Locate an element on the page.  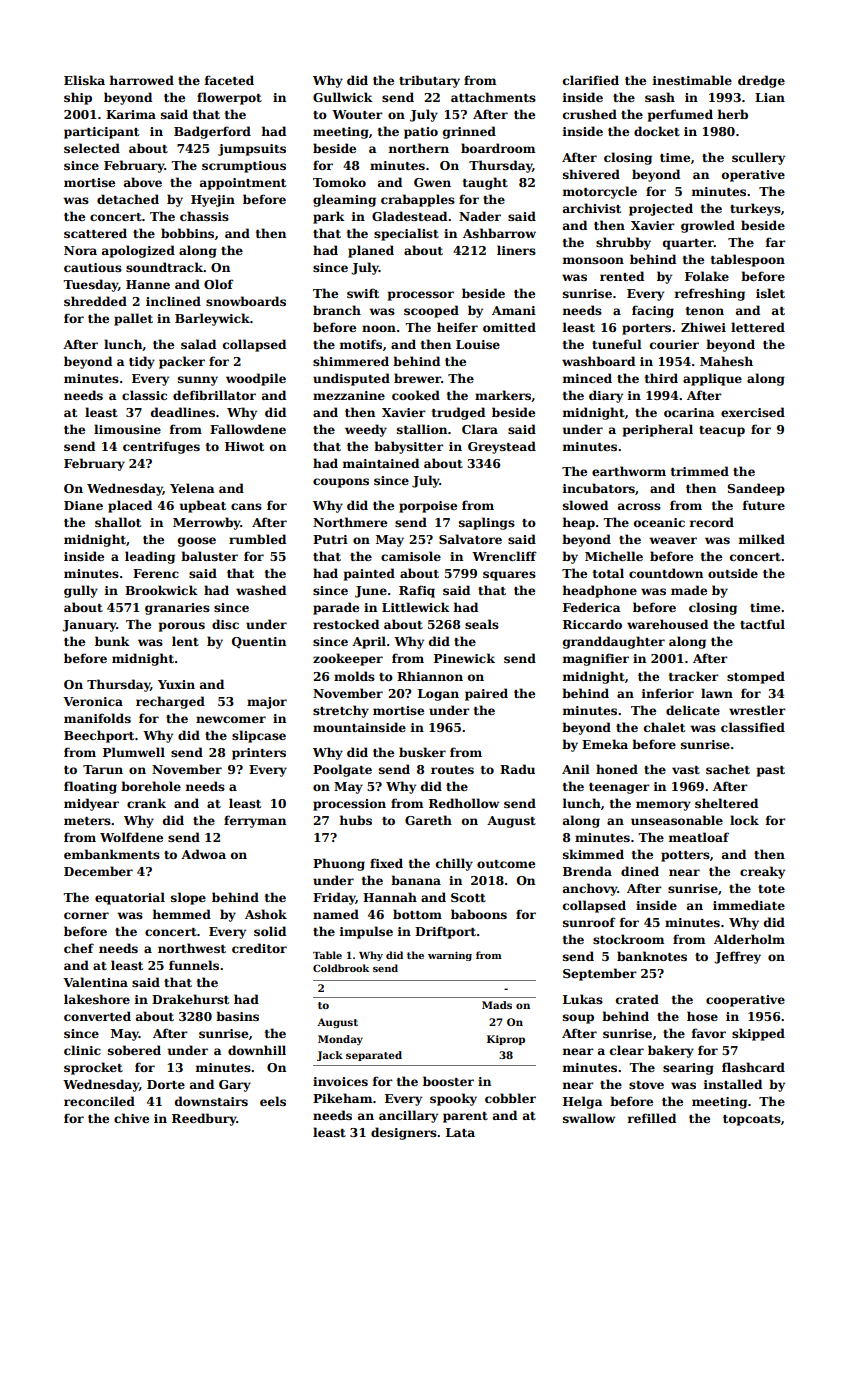
across is located at coordinates (639, 506).
